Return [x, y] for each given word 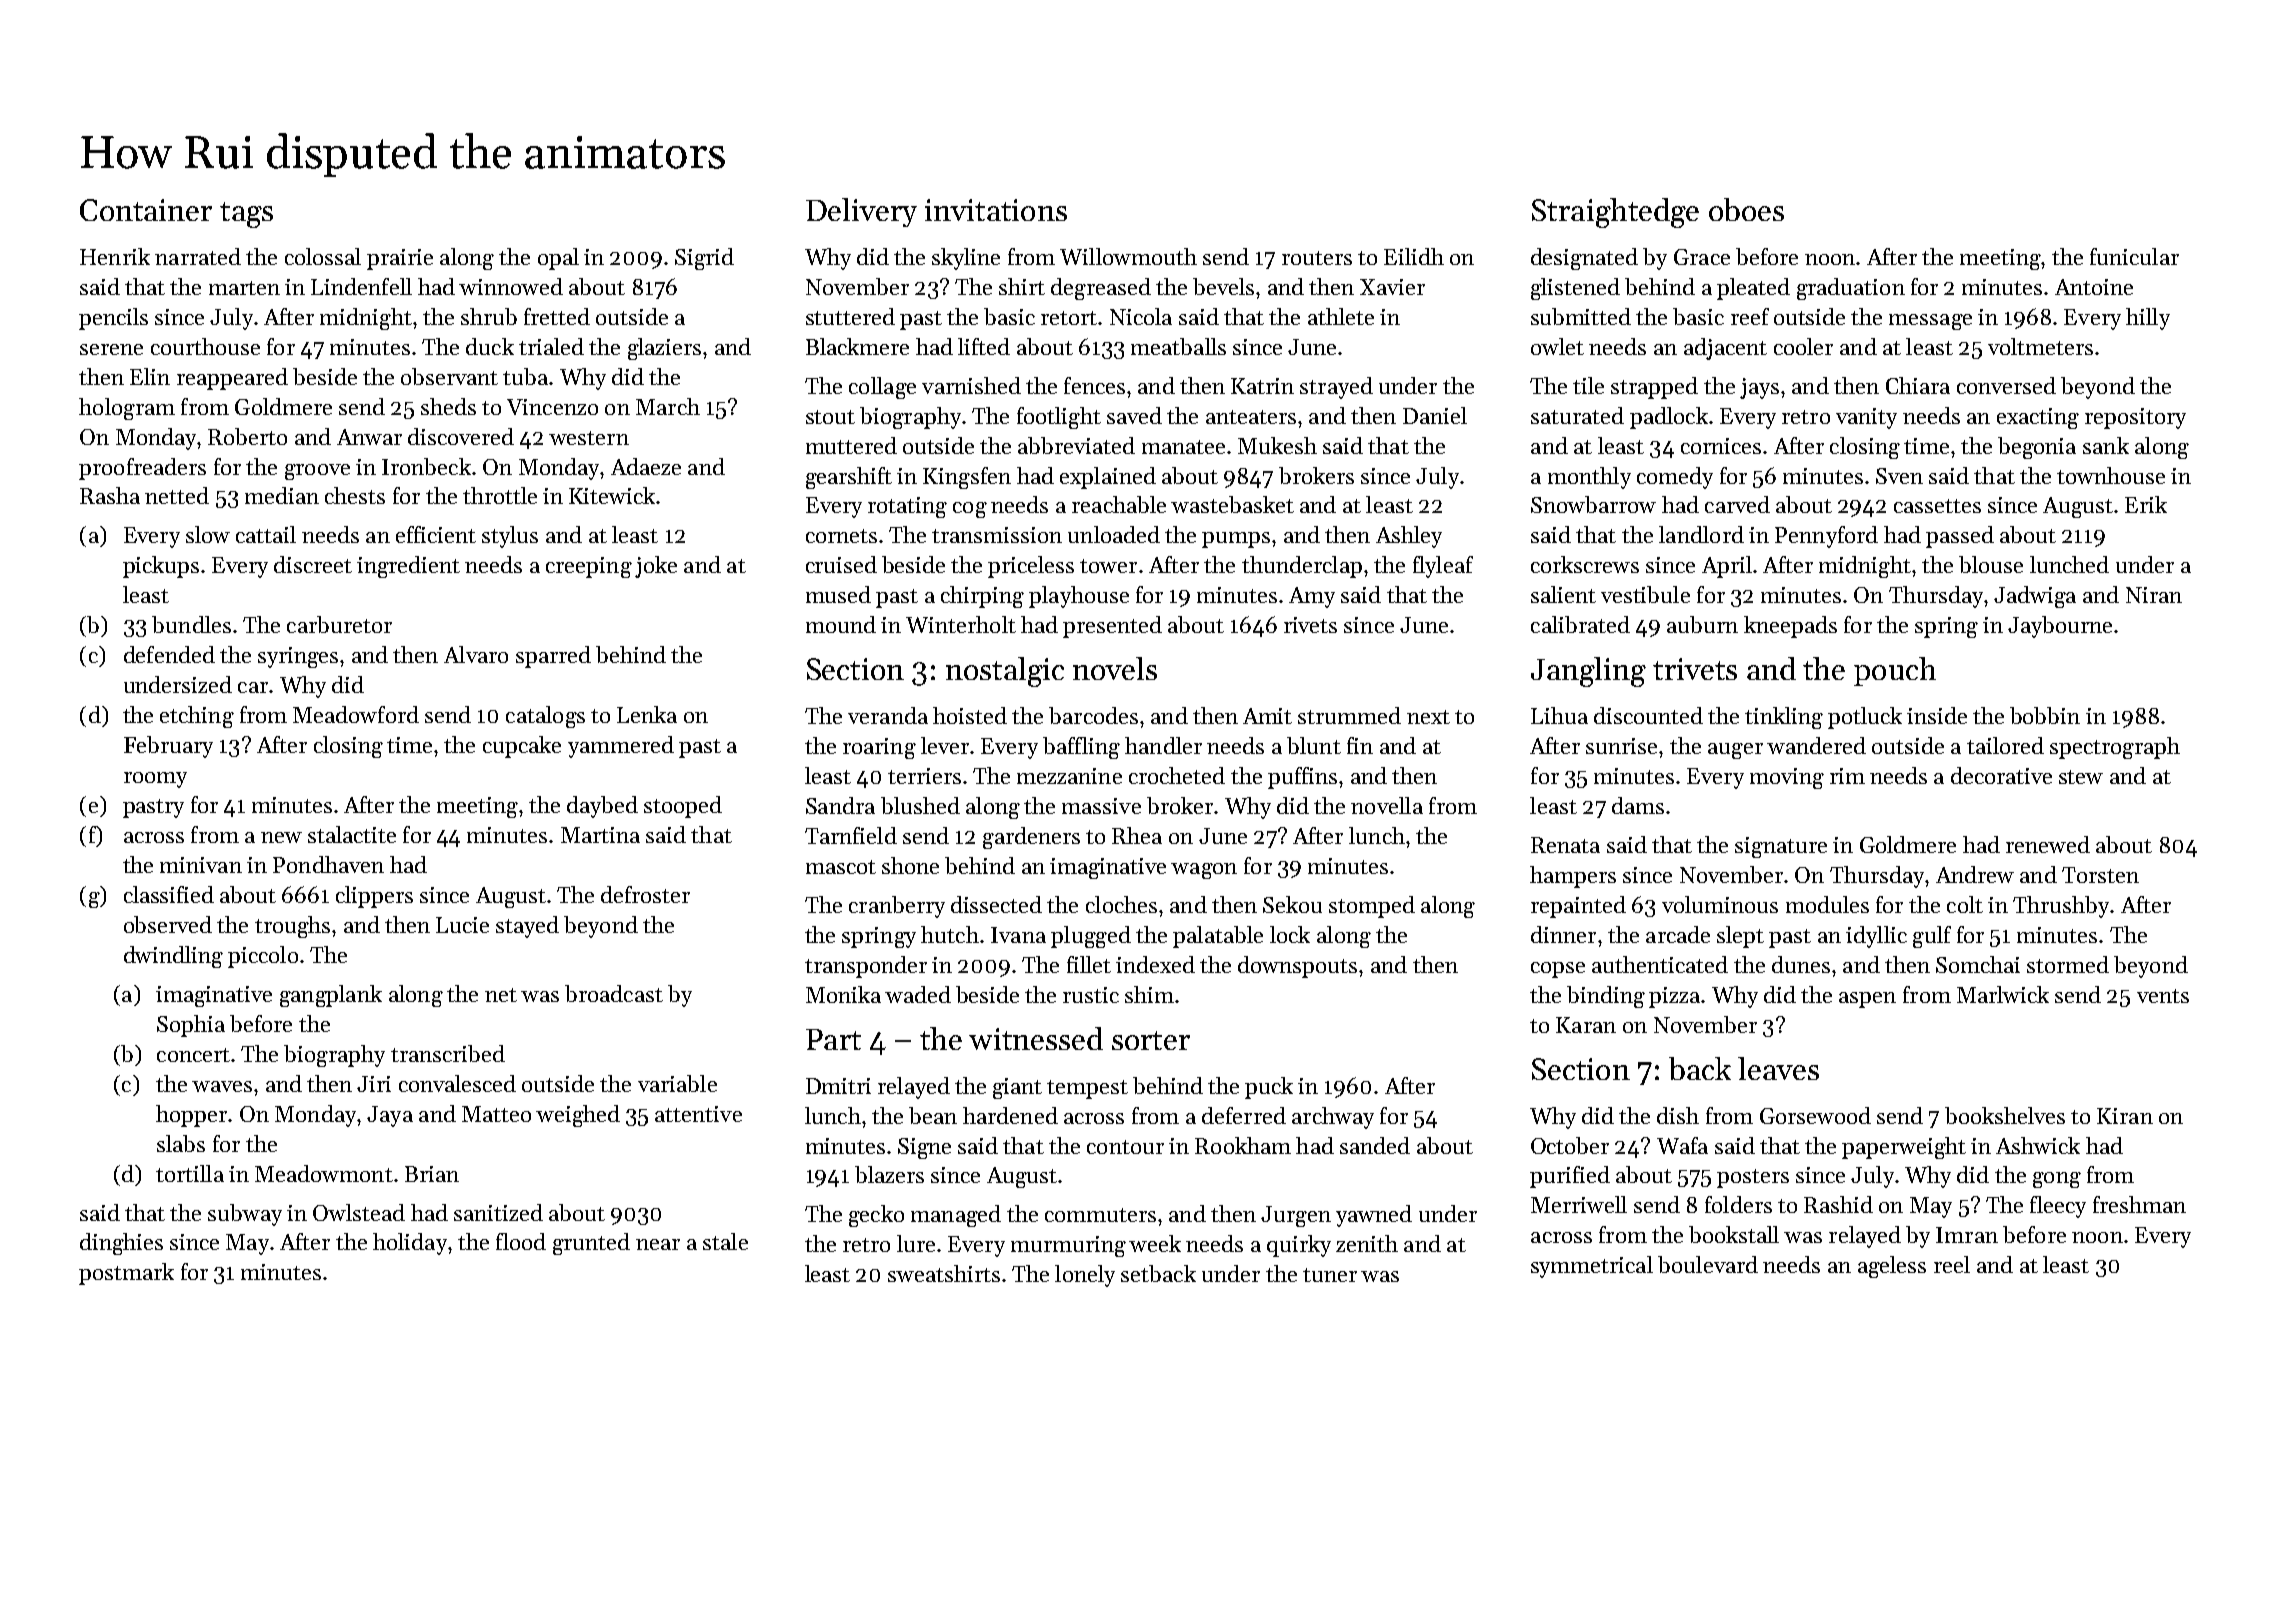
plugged [1091, 937]
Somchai [1978, 964]
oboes [1746, 209]
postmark [126, 1274]
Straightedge [1615, 213]
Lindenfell [361, 286]
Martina [600, 835]
